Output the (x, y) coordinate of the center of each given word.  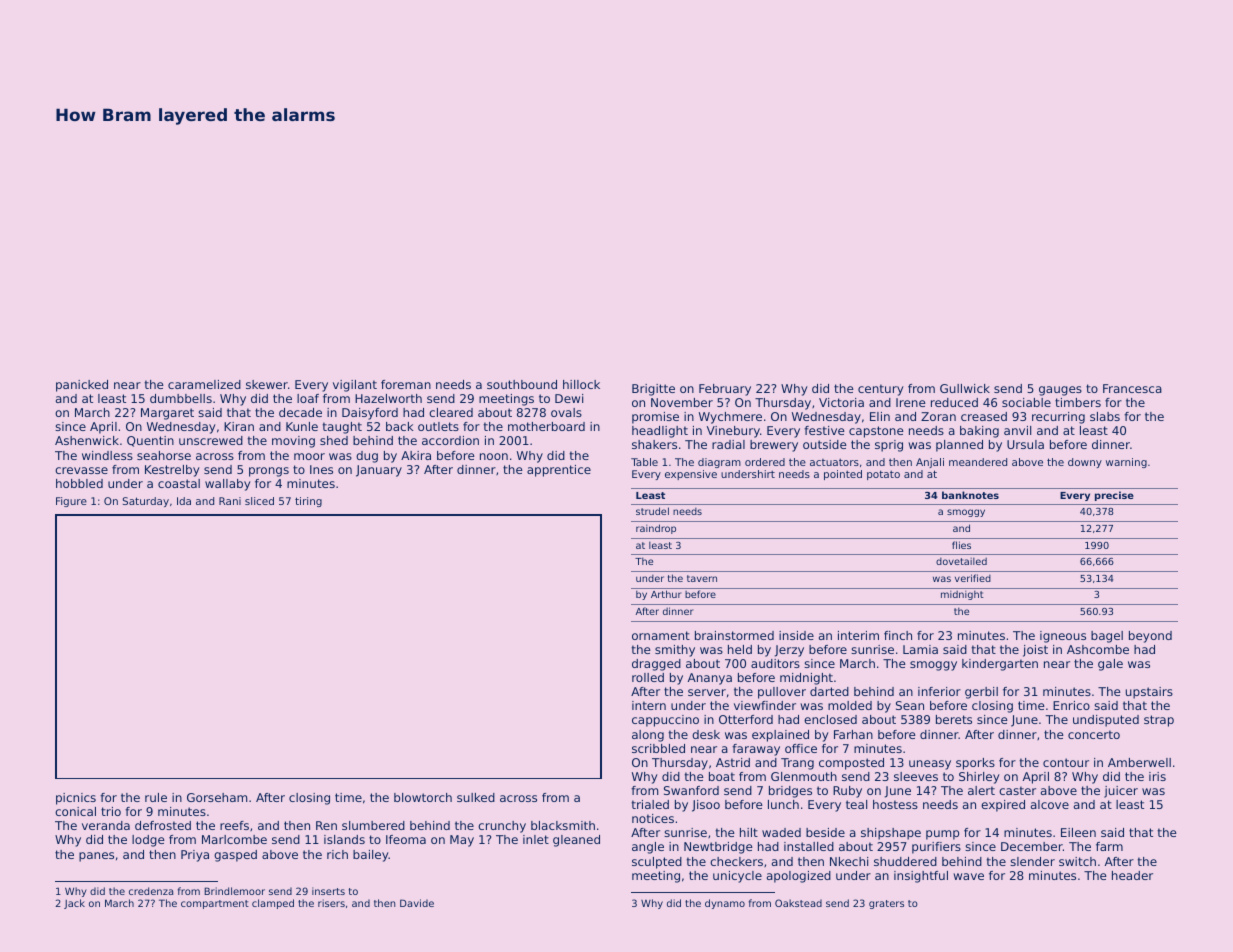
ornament (661, 635)
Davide (417, 903)
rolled (648, 677)
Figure (71, 502)
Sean (910, 705)
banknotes (970, 495)
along (648, 736)
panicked (82, 386)
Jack (74, 904)
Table (644, 462)
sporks (975, 764)
